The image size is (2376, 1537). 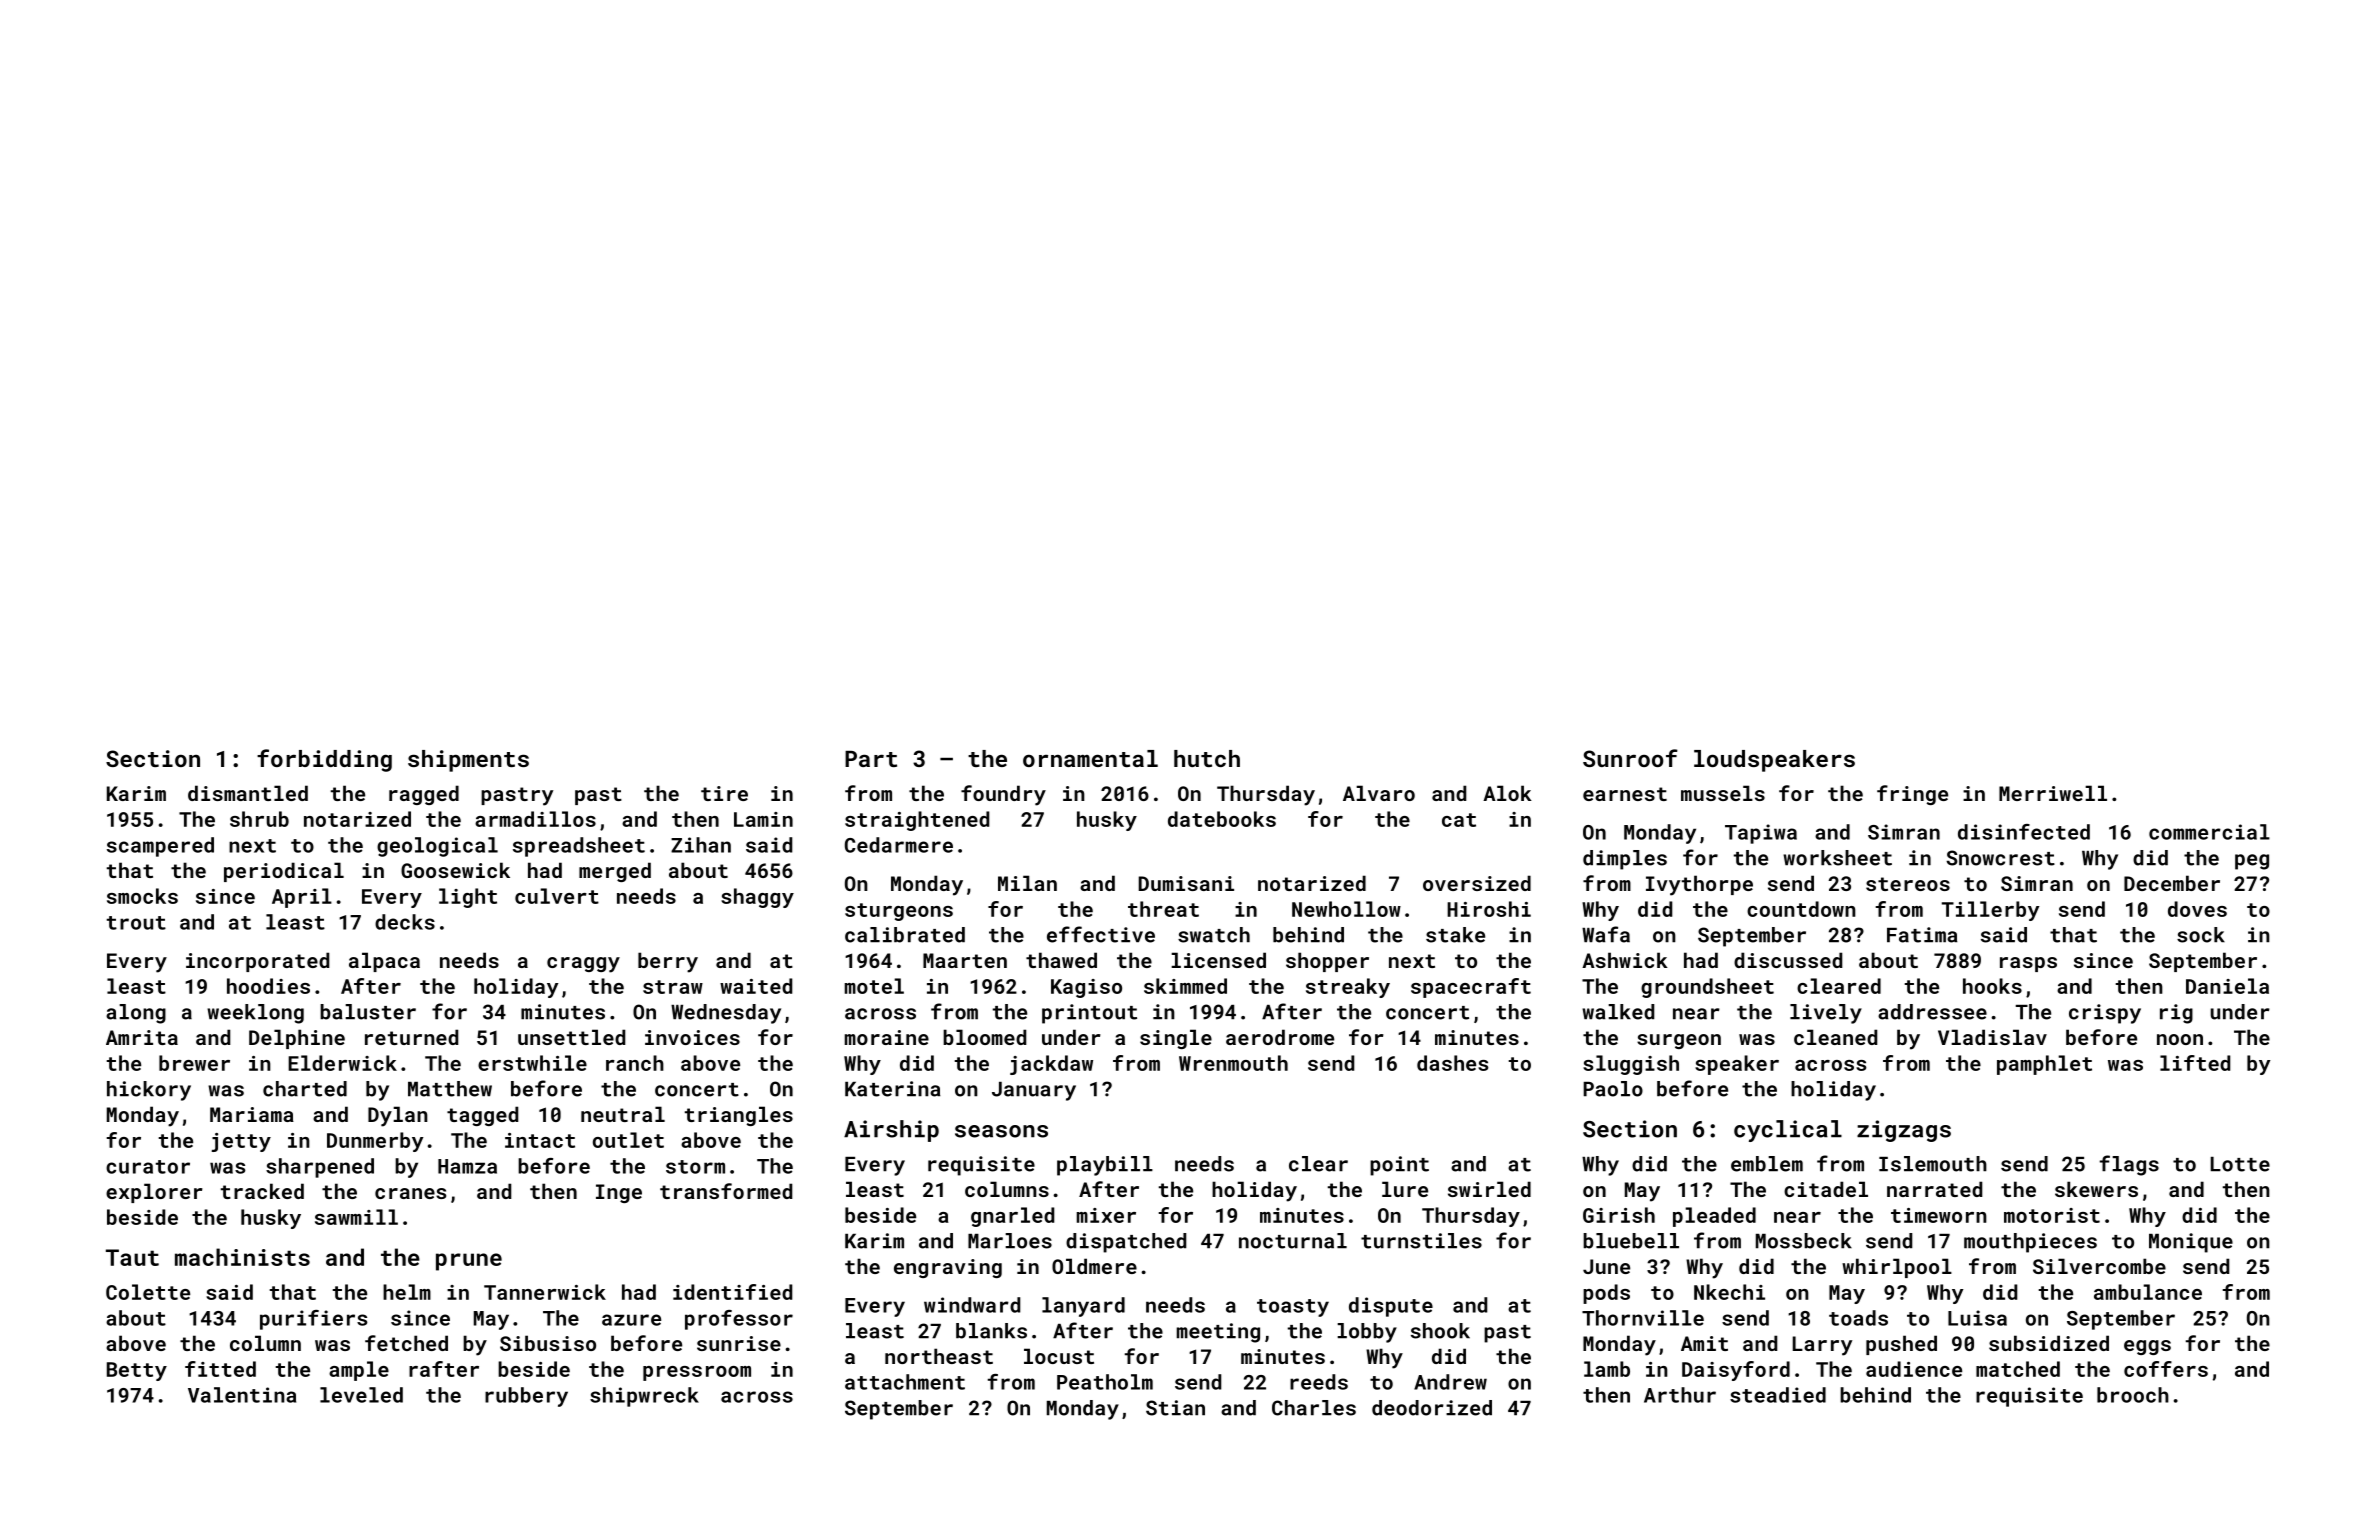 What do you see at coordinates (2209, 832) in the image?
I see `commercial` at bounding box center [2209, 832].
